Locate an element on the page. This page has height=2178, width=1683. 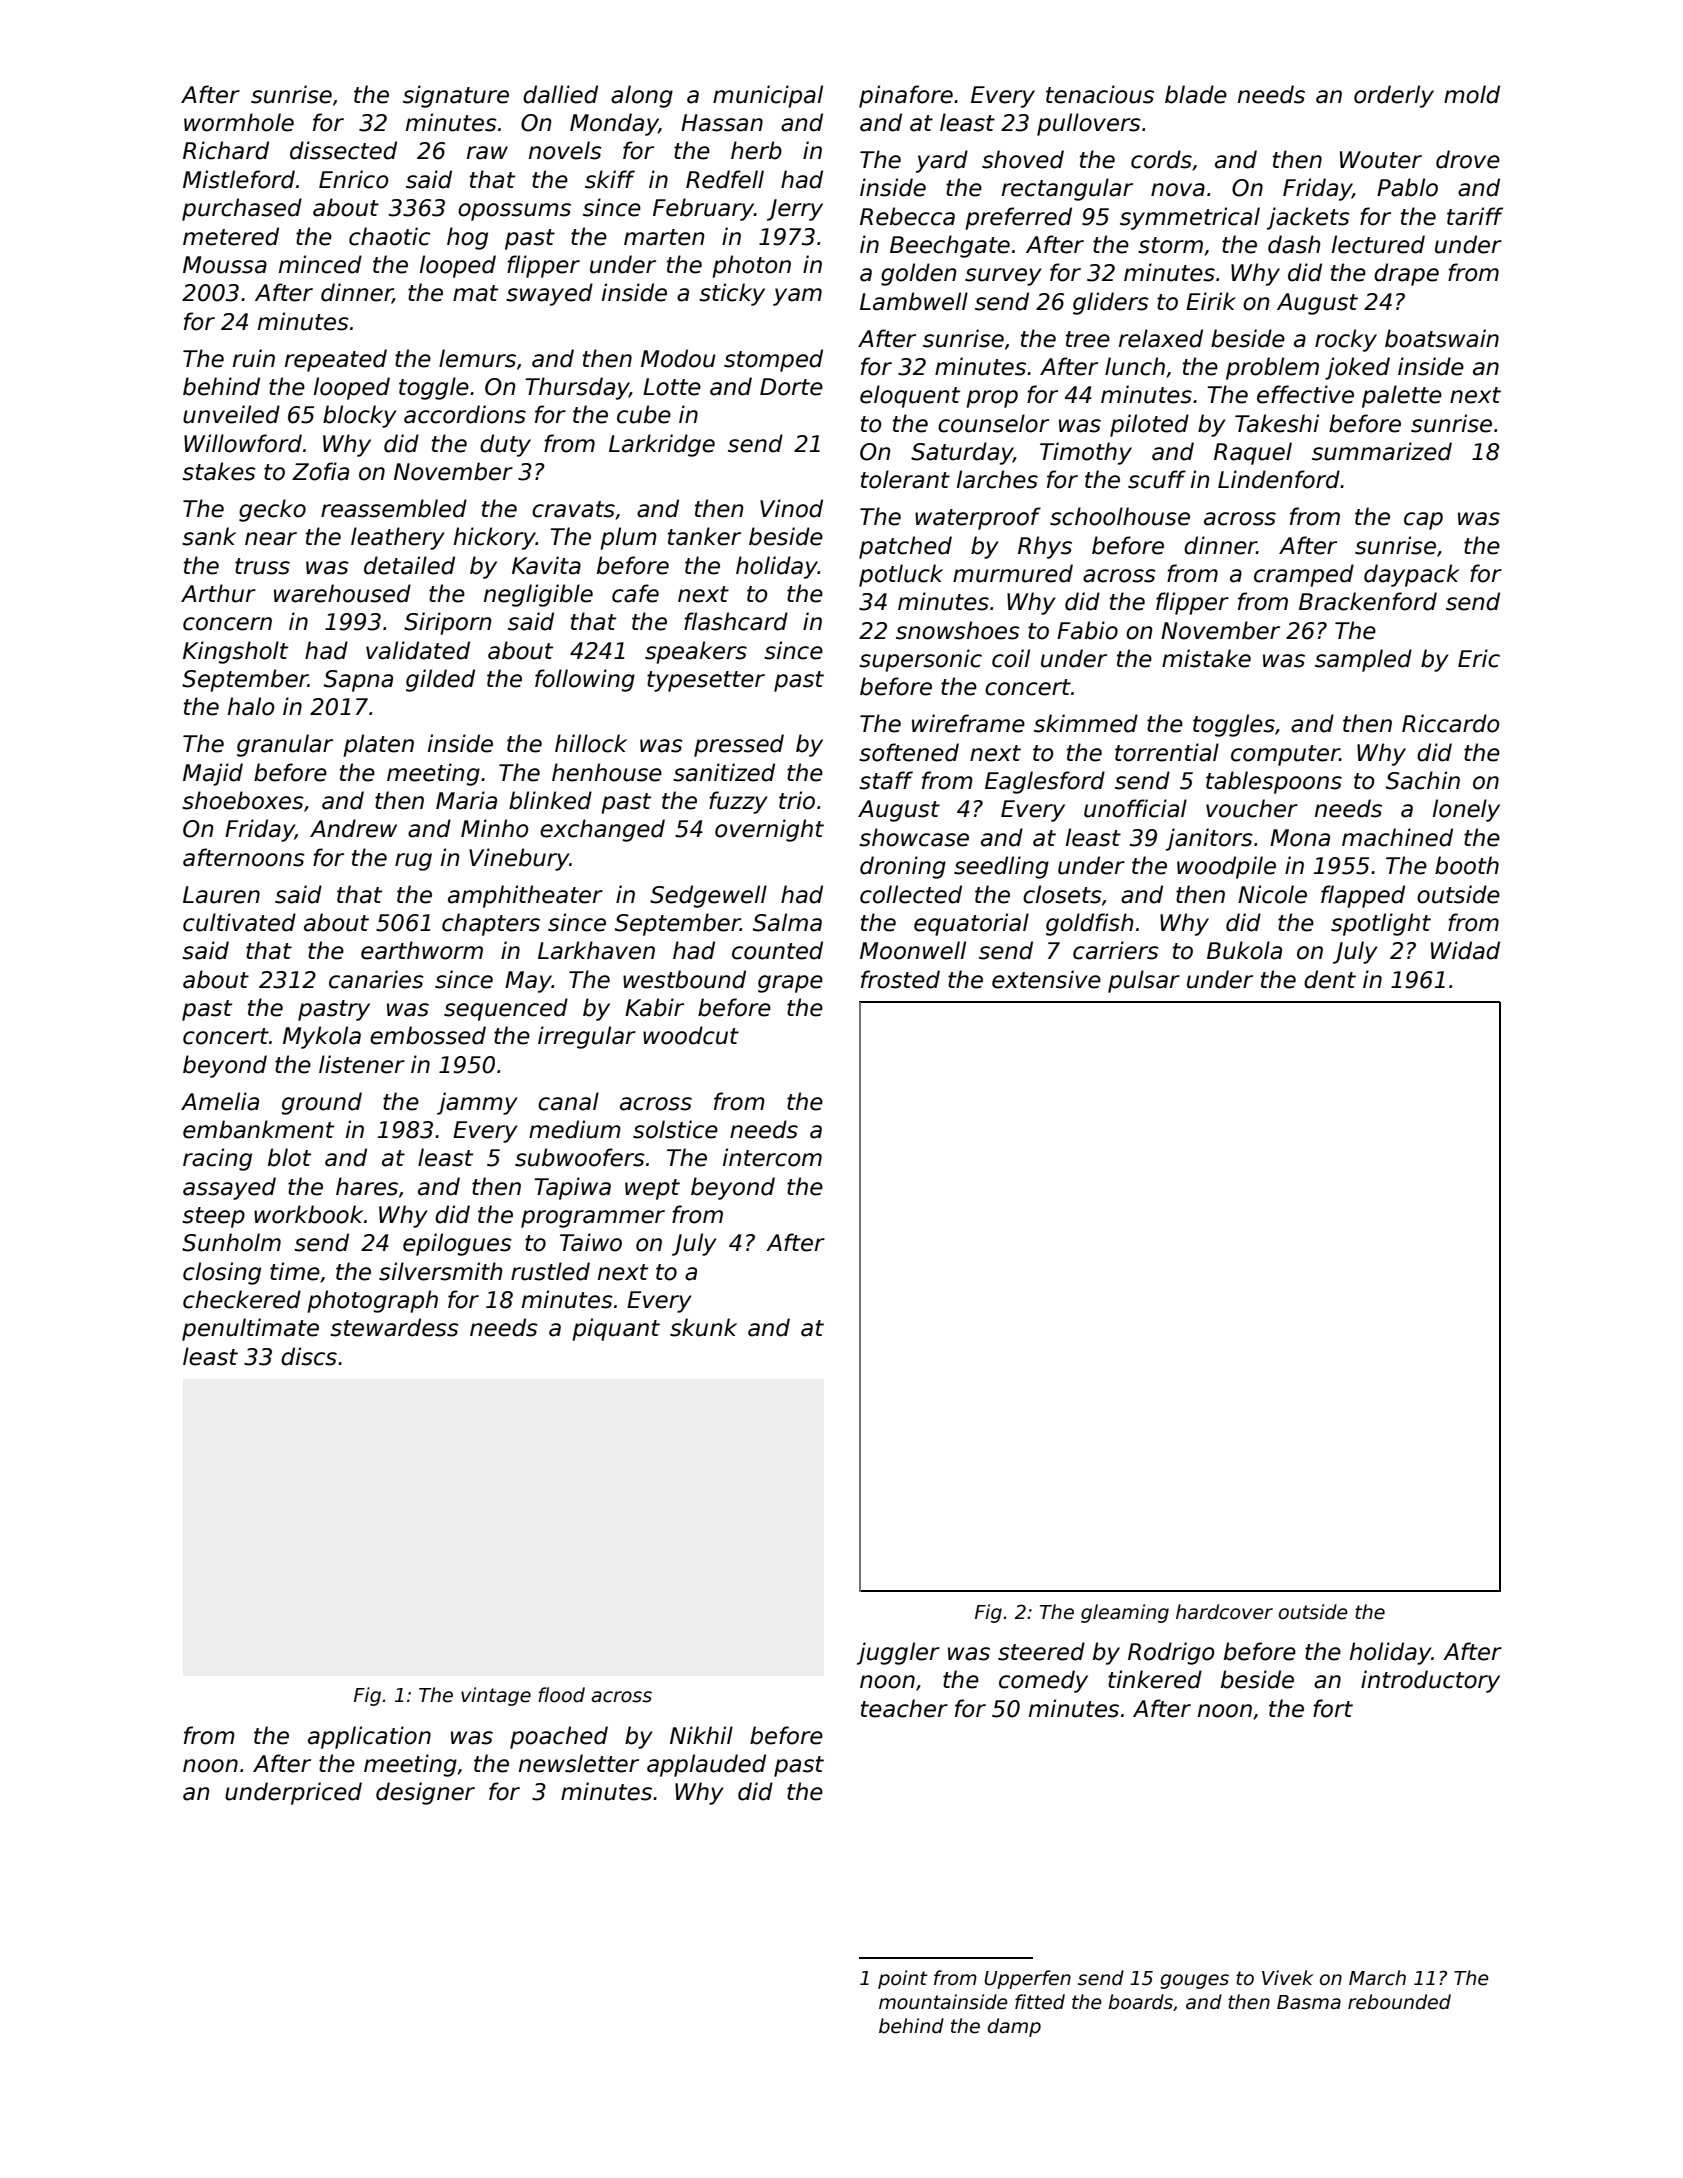
damp is located at coordinates (1014, 2027).
